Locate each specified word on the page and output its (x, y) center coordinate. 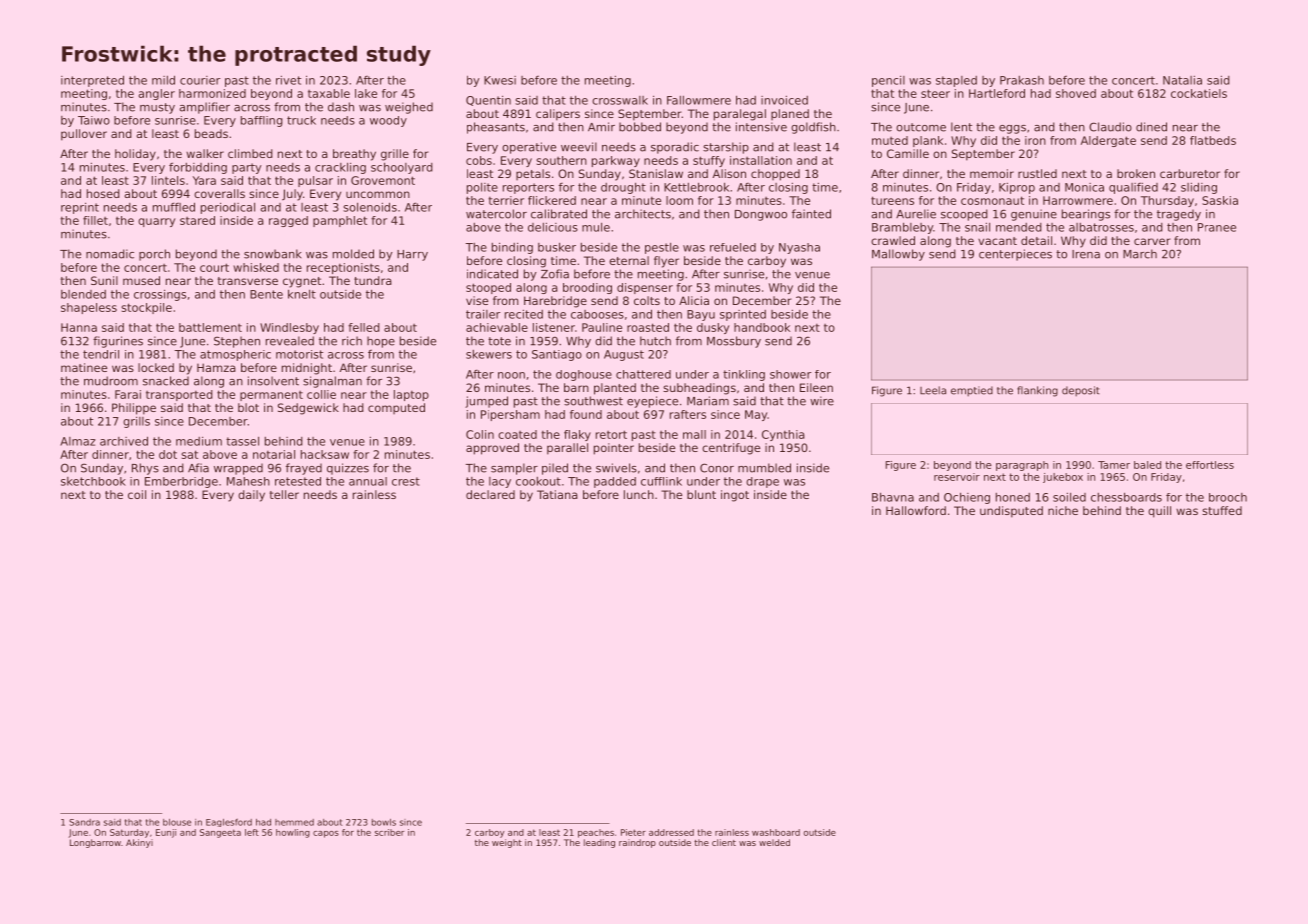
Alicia (694, 300)
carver (1152, 241)
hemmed (294, 822)
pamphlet (340, 221)
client (724, 842)
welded (774, 842)
